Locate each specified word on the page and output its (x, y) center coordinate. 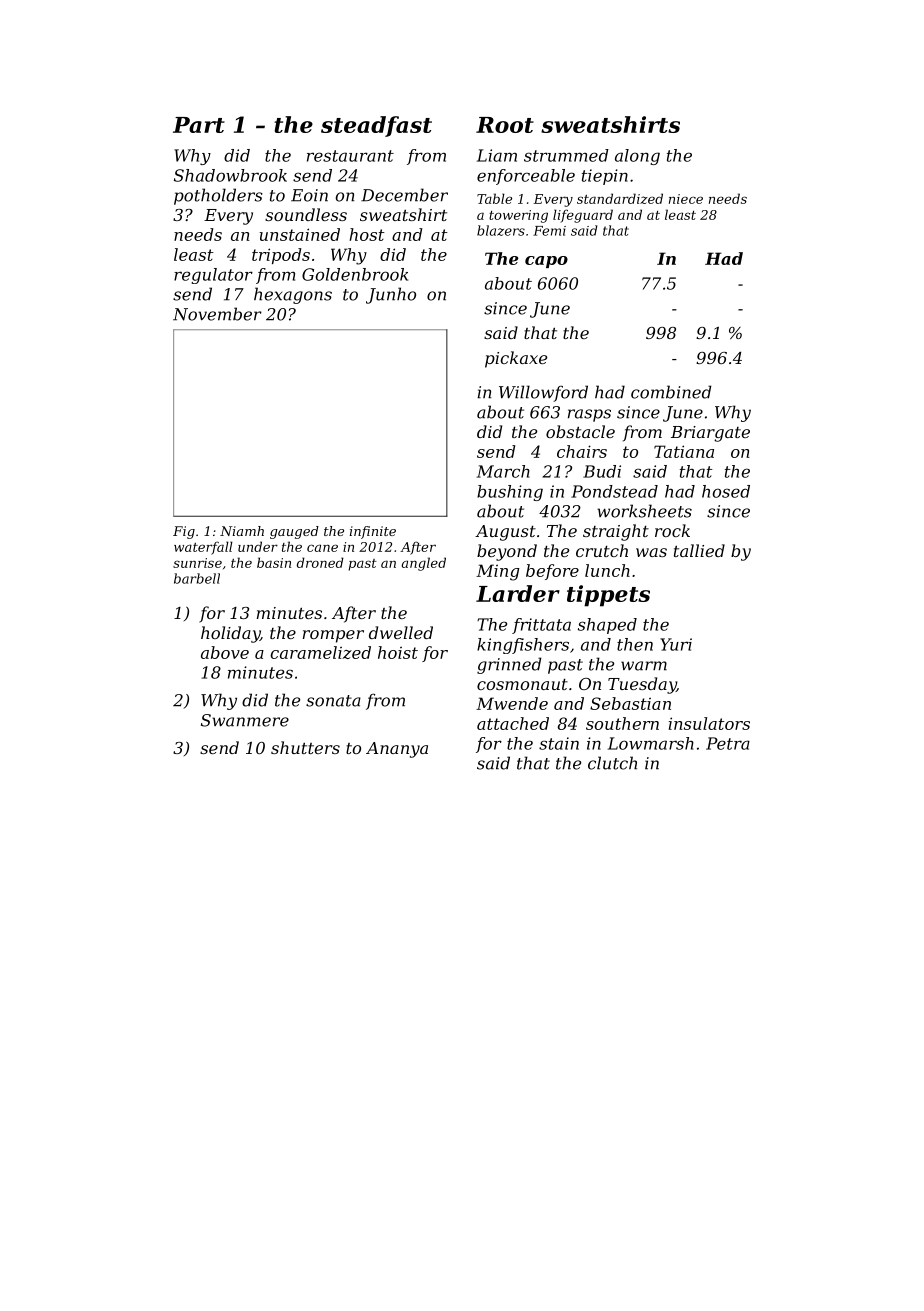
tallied (699, 550)
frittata (541, 626)
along (637, 157)
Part (199, 125)
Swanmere (245, 720)
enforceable (526, 177)
